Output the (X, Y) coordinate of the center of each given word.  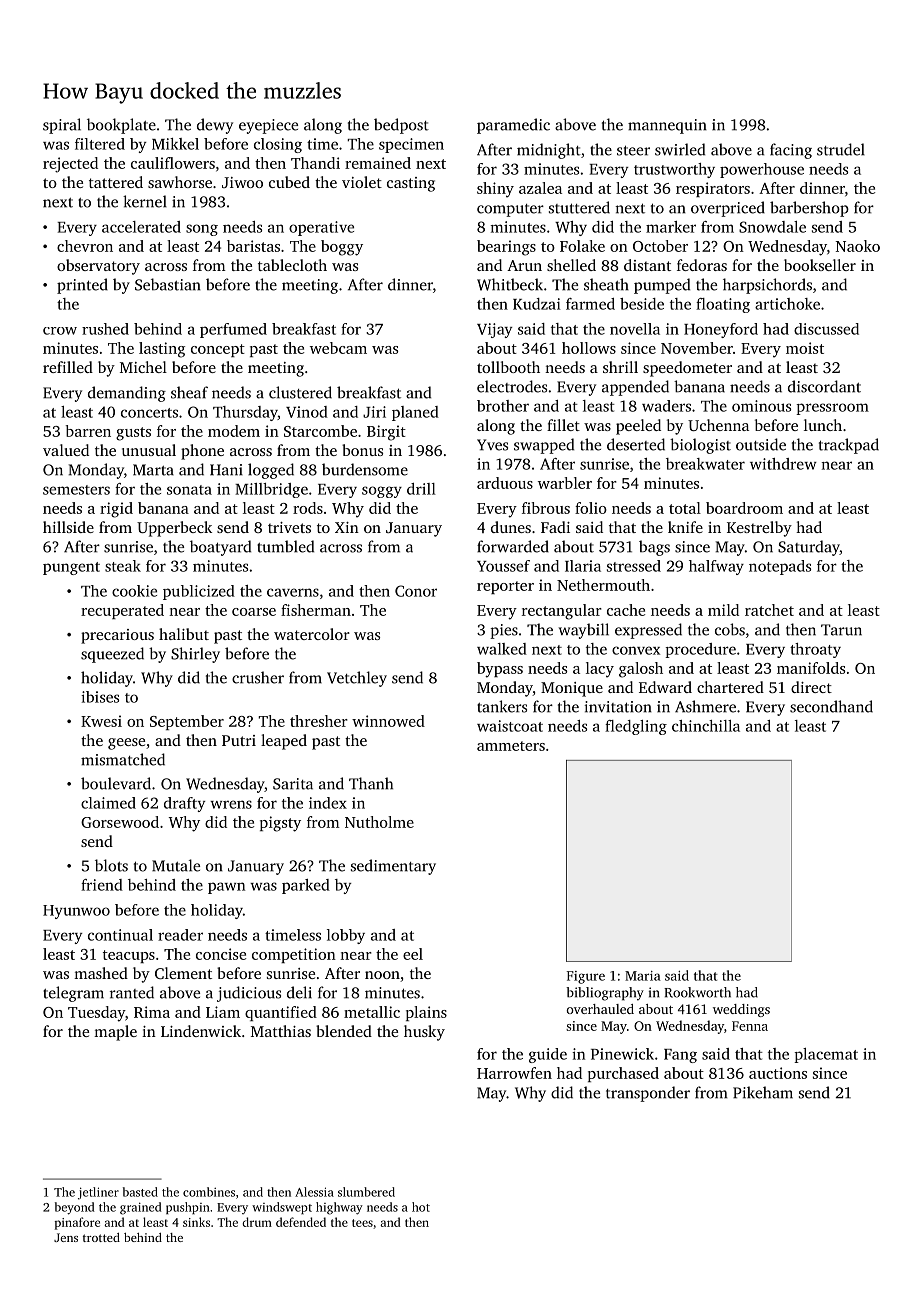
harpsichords (767, 286)
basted (140, 1192)
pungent (71, 568)
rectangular (562, 612)
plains (426, 1013)
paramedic (513, 126)
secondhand (831, 706)
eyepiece (268, 126)
